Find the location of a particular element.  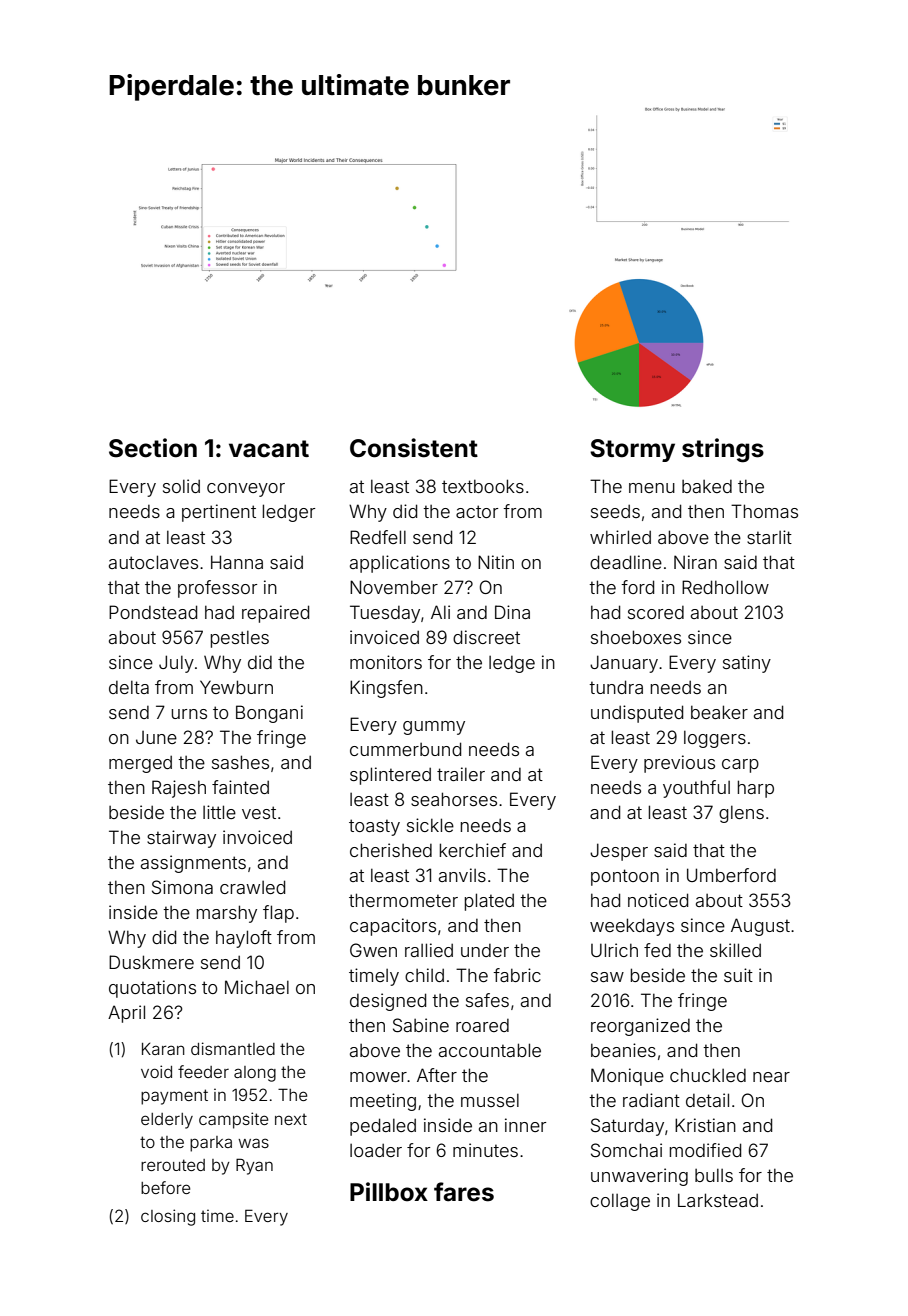

Consistent is located at coordinates (414, 448).
